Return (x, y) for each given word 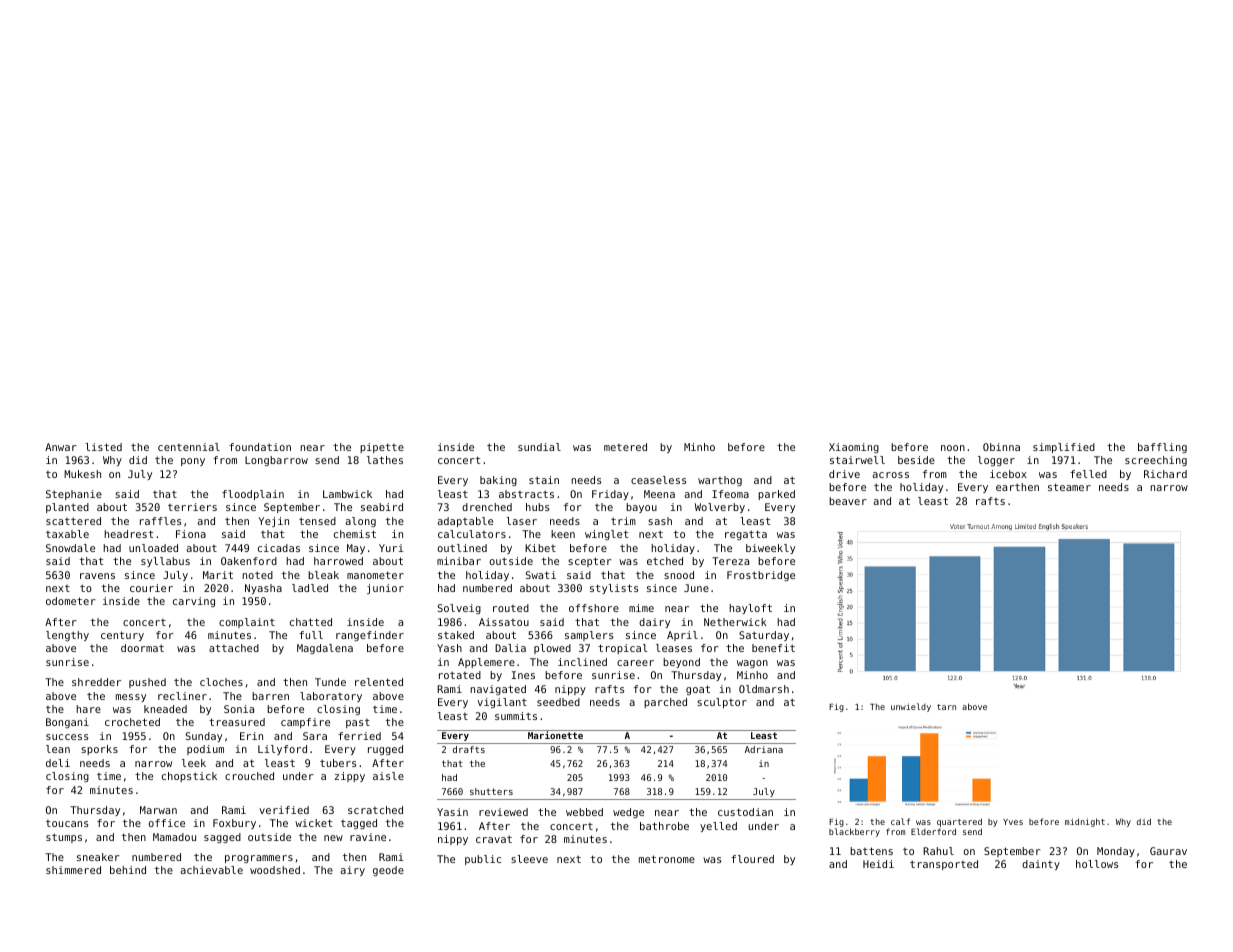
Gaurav (1168, 851)
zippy (350, 777)
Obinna (1001, 447)
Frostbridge (761, 576)
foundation (260, 447)
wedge (628, 813)
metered (625, 447)
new (333, 838)
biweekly (770, 549)
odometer (71, 601)
